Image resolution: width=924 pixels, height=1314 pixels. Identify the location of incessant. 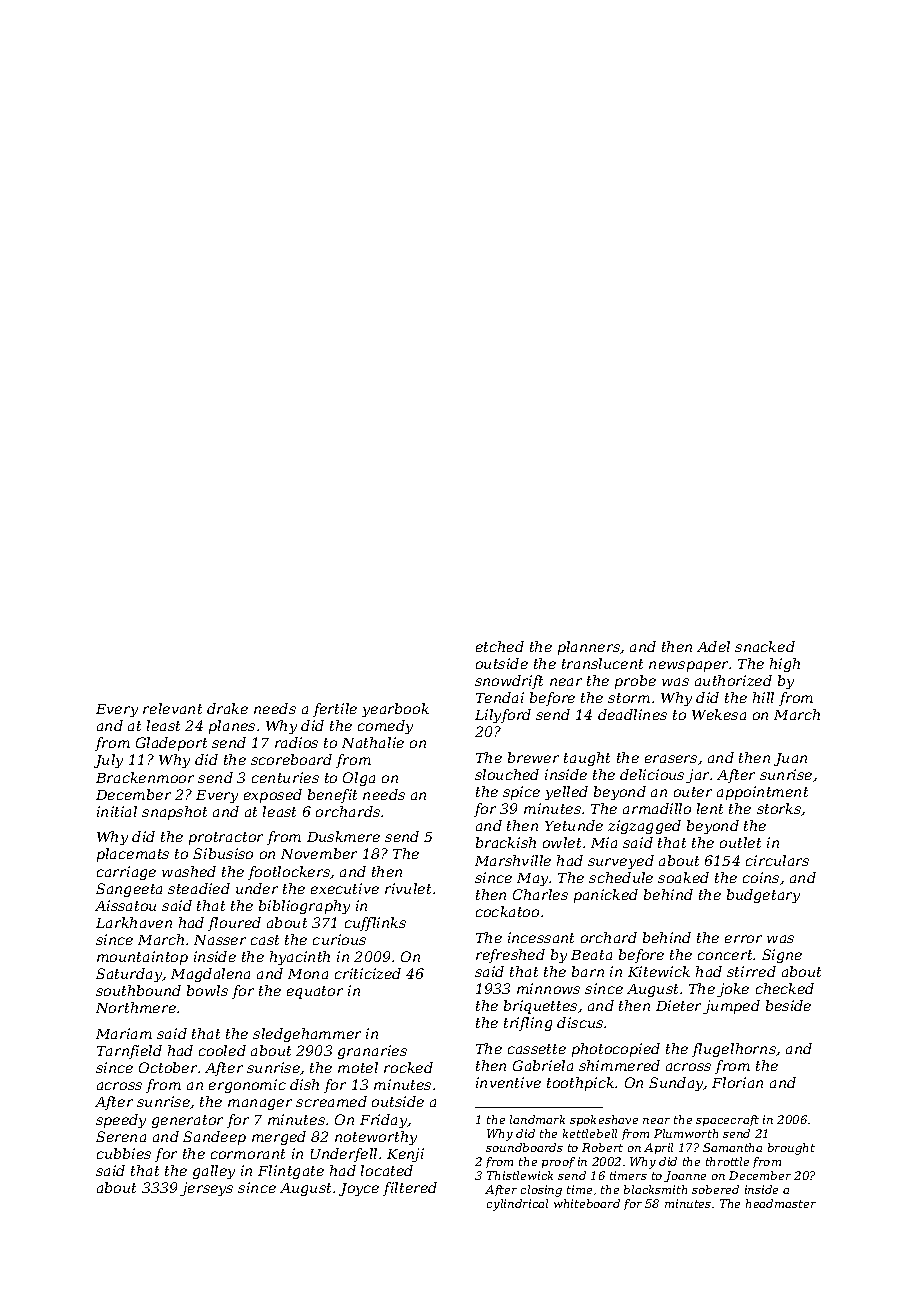
(541, 937).
